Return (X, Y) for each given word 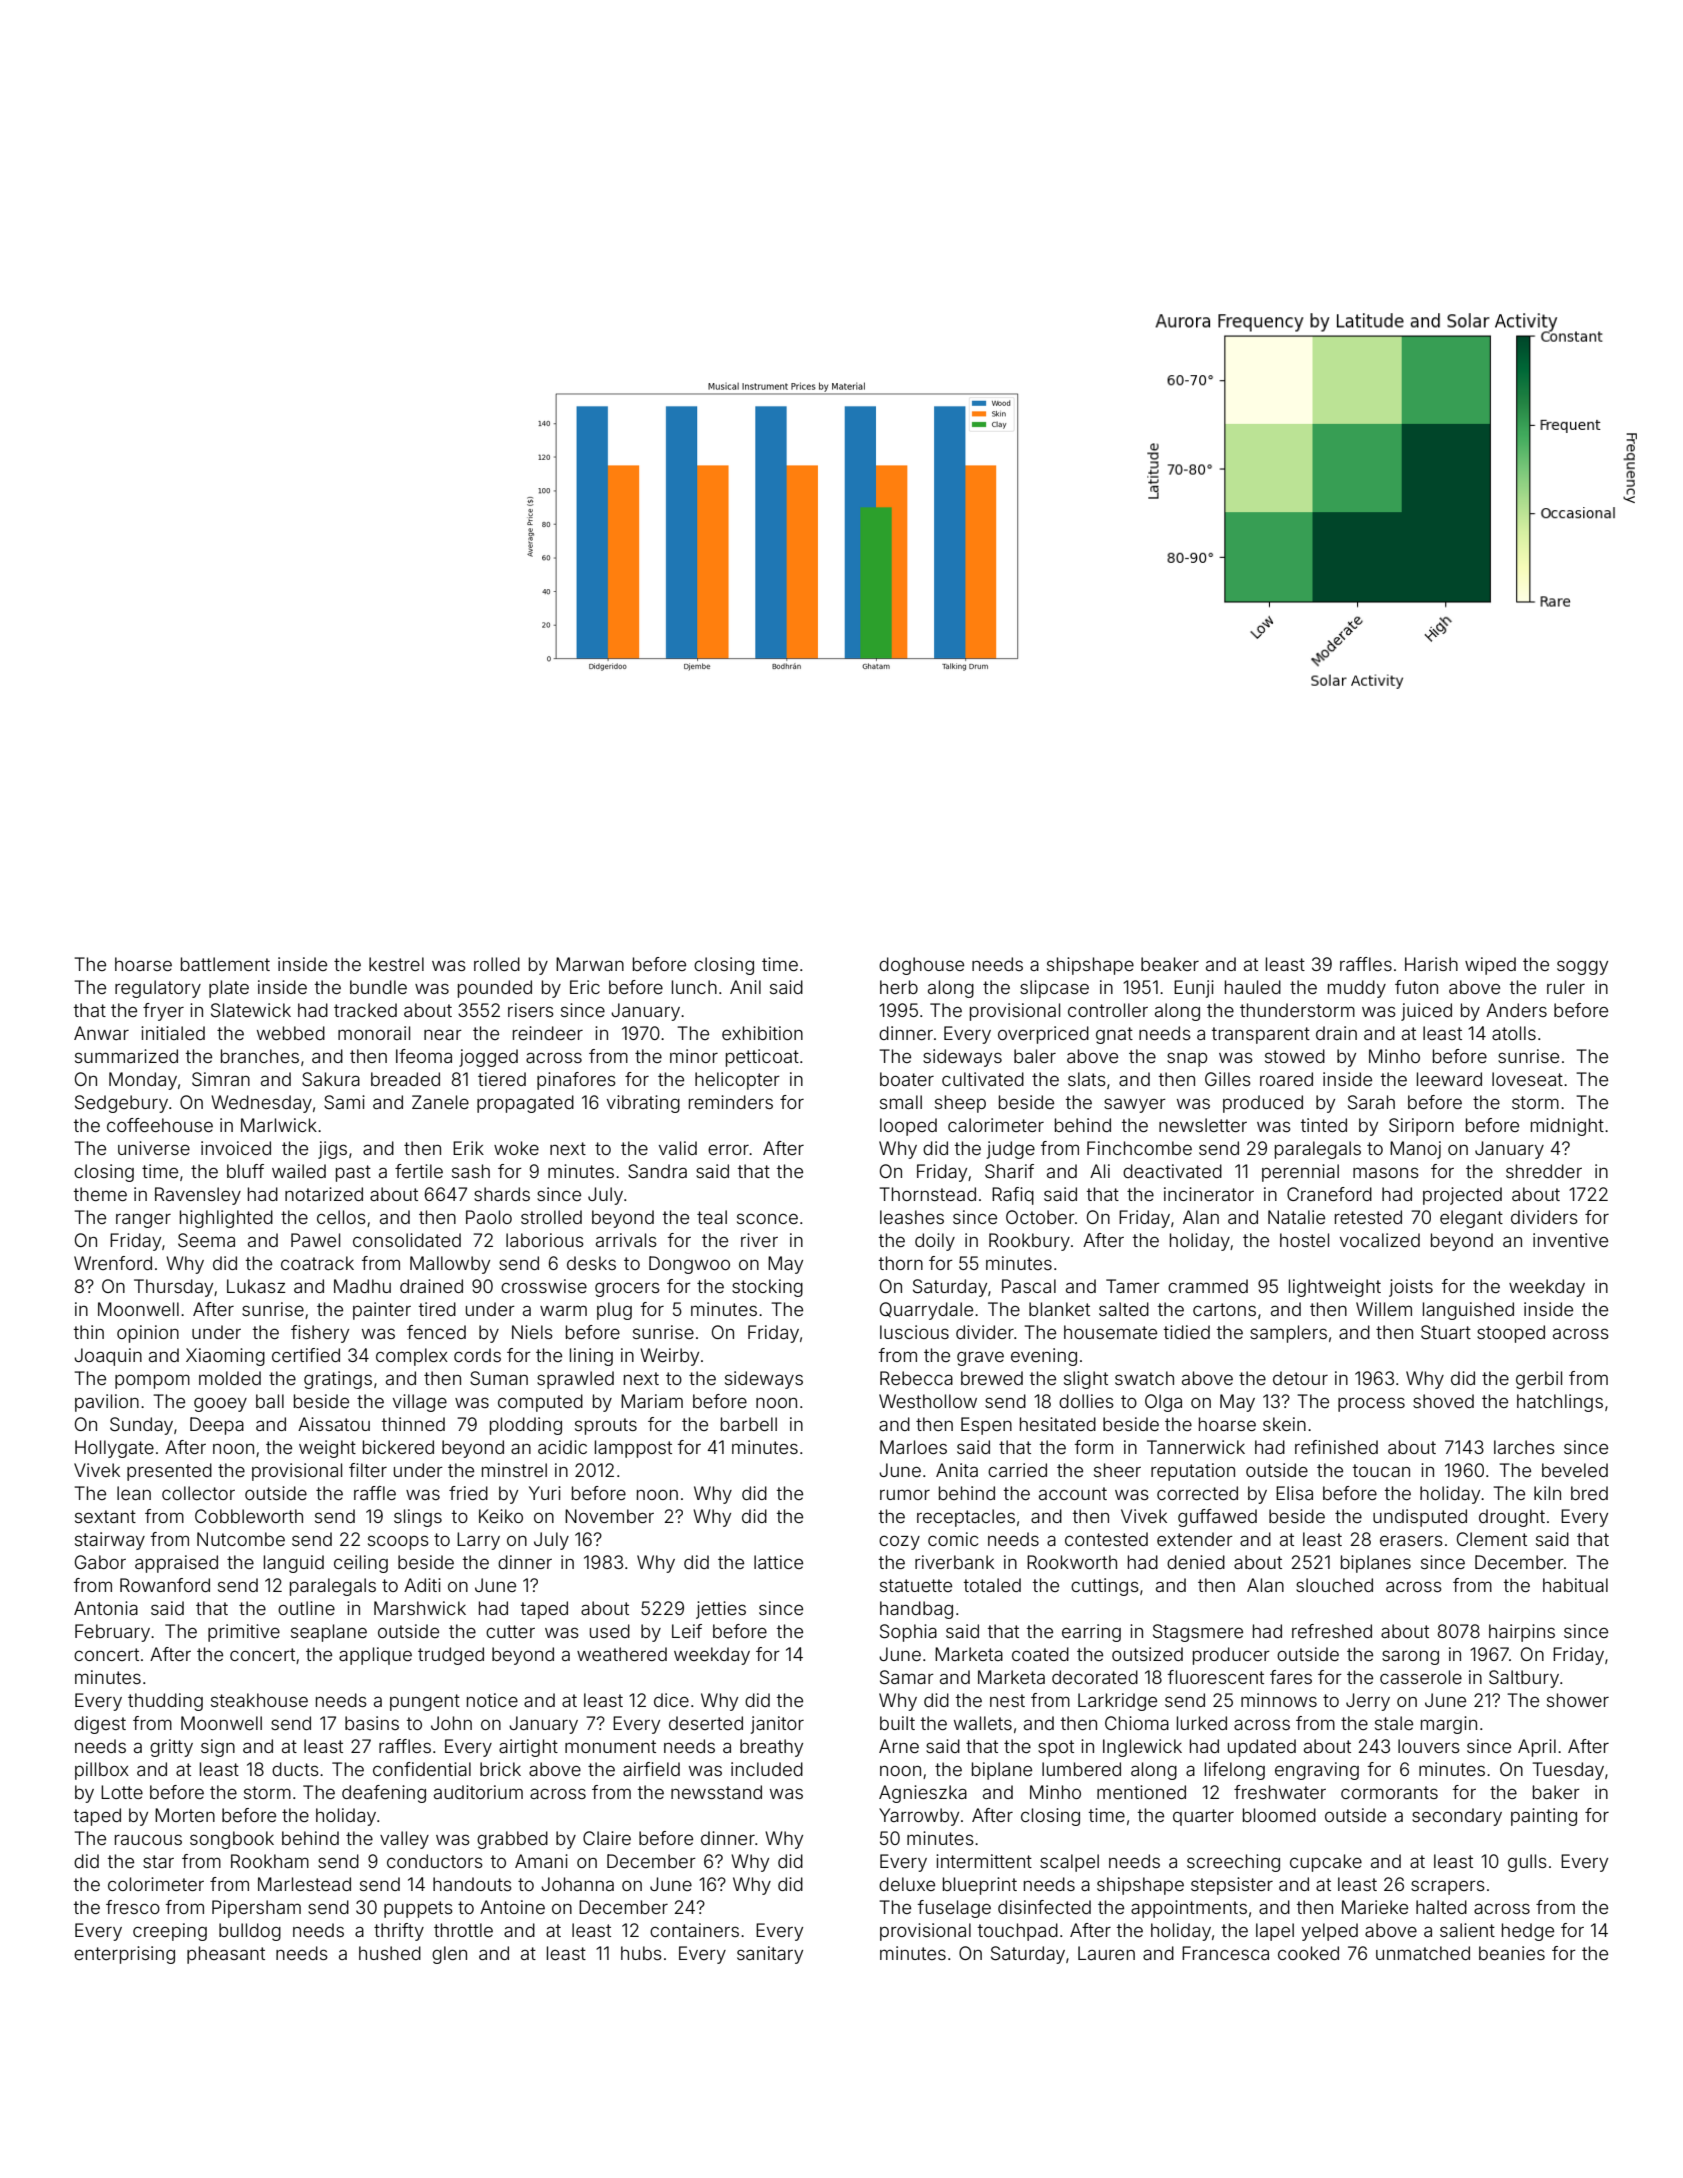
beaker (1170, 964)
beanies (1512, 1953)
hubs (641, 1953)
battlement (225, 964)
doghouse (921, 966)
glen (449, 1955)
